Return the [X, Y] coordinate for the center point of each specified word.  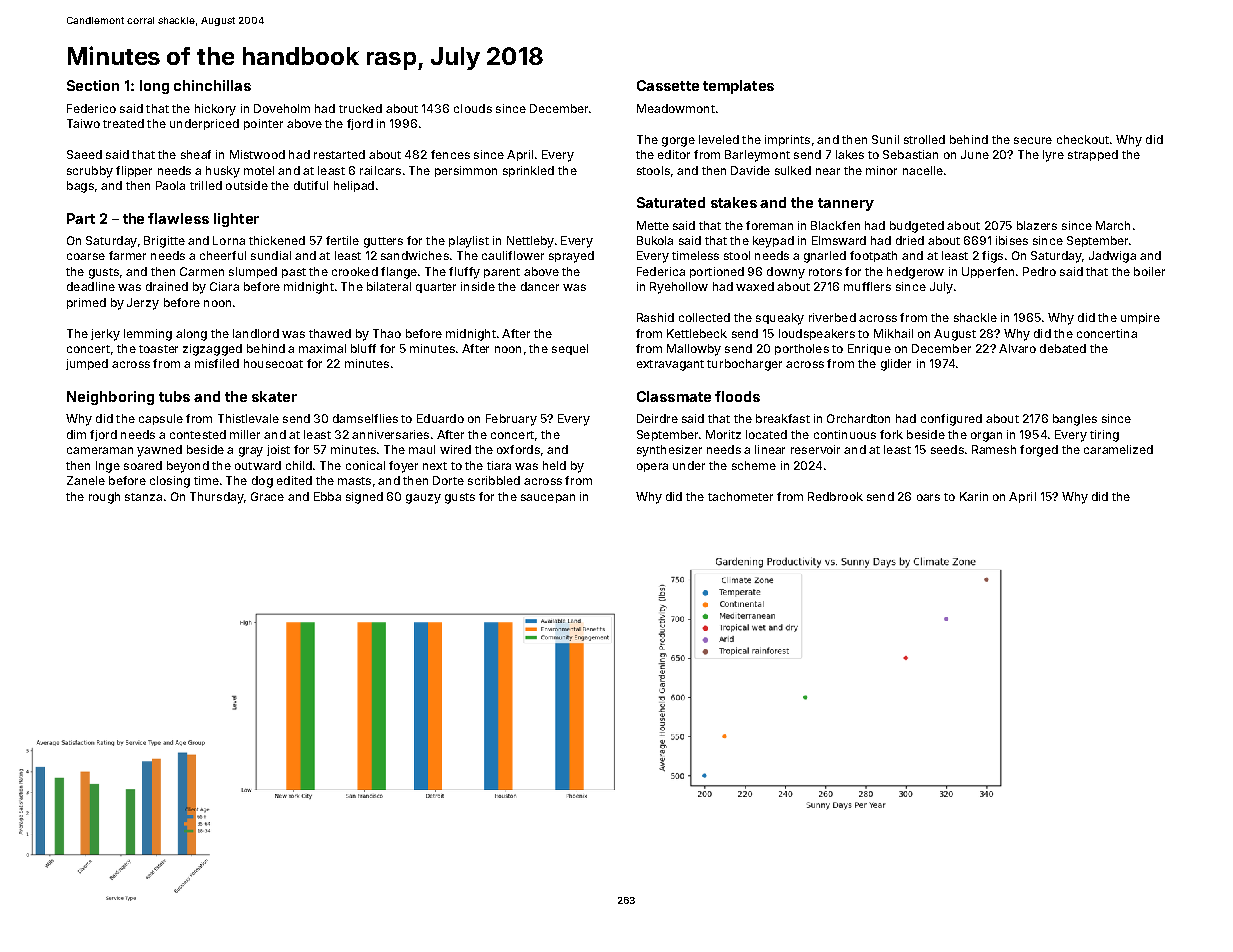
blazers [1037, 225]
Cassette [668, 85]
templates [738, 87]
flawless [178, 218]
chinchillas [212, 85]
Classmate [674, 396]
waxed [755, 286]
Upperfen [988, 272]
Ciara [224, 286]
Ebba [327, 496]
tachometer [740, 496]
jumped [87, 364]
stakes [734, 202]
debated [1063, 348]
